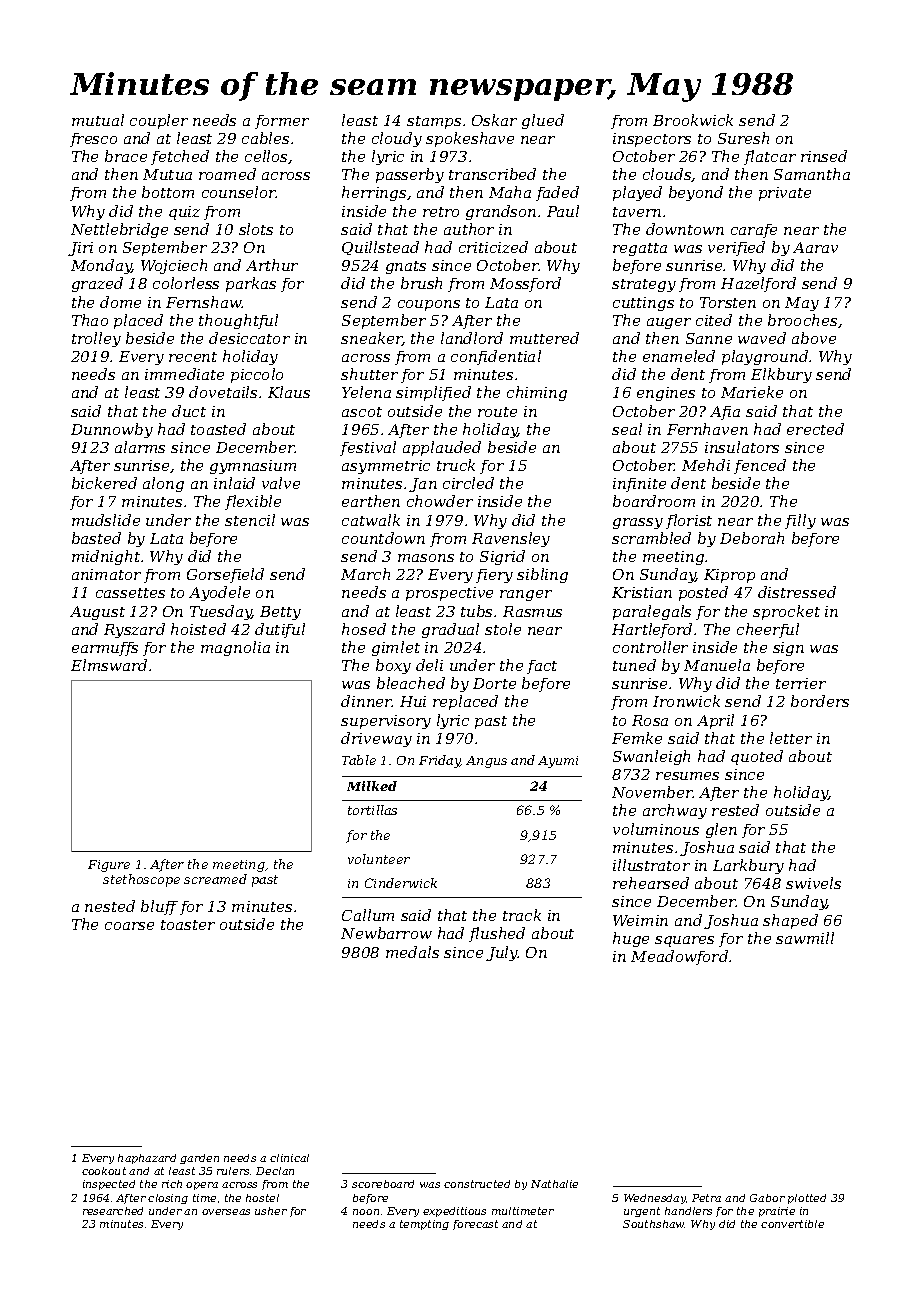 This document has height=1308, width=924. What do you see at coordinates (752, 538) in the document?
I see `Deborah` at bounding box center [752, 538].
